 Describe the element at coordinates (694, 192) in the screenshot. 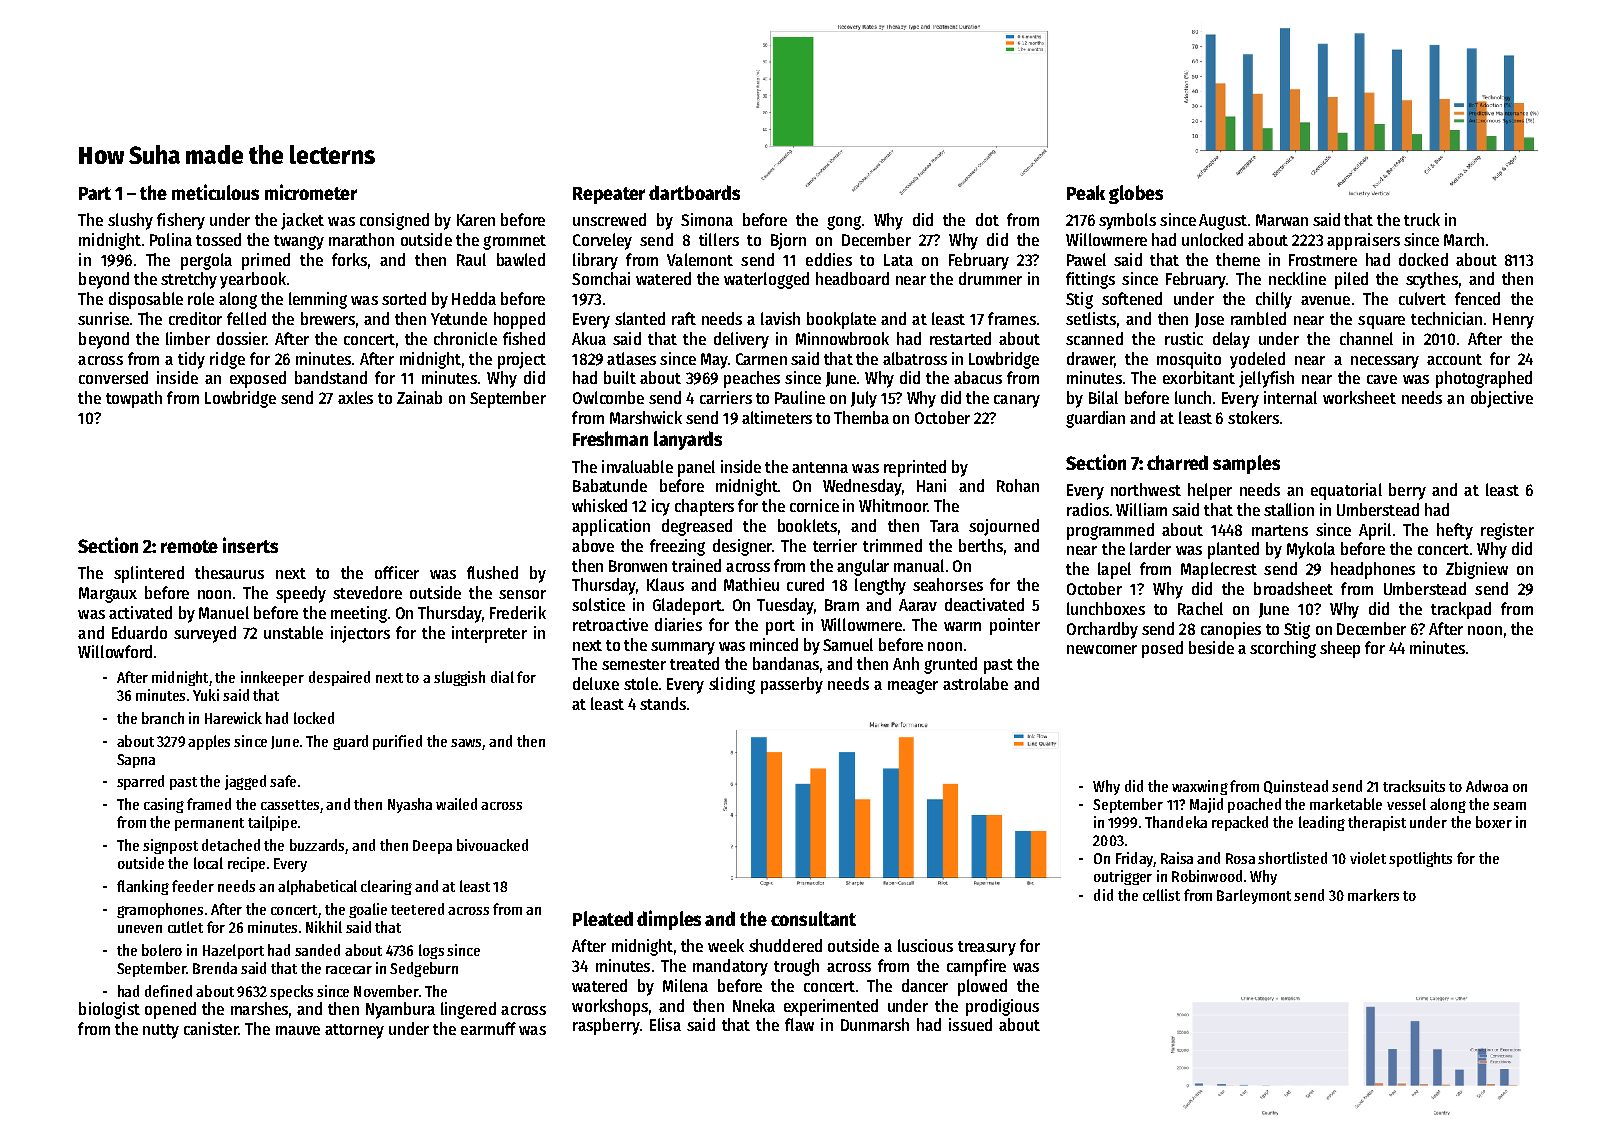

I see `dartboards` at that location.
